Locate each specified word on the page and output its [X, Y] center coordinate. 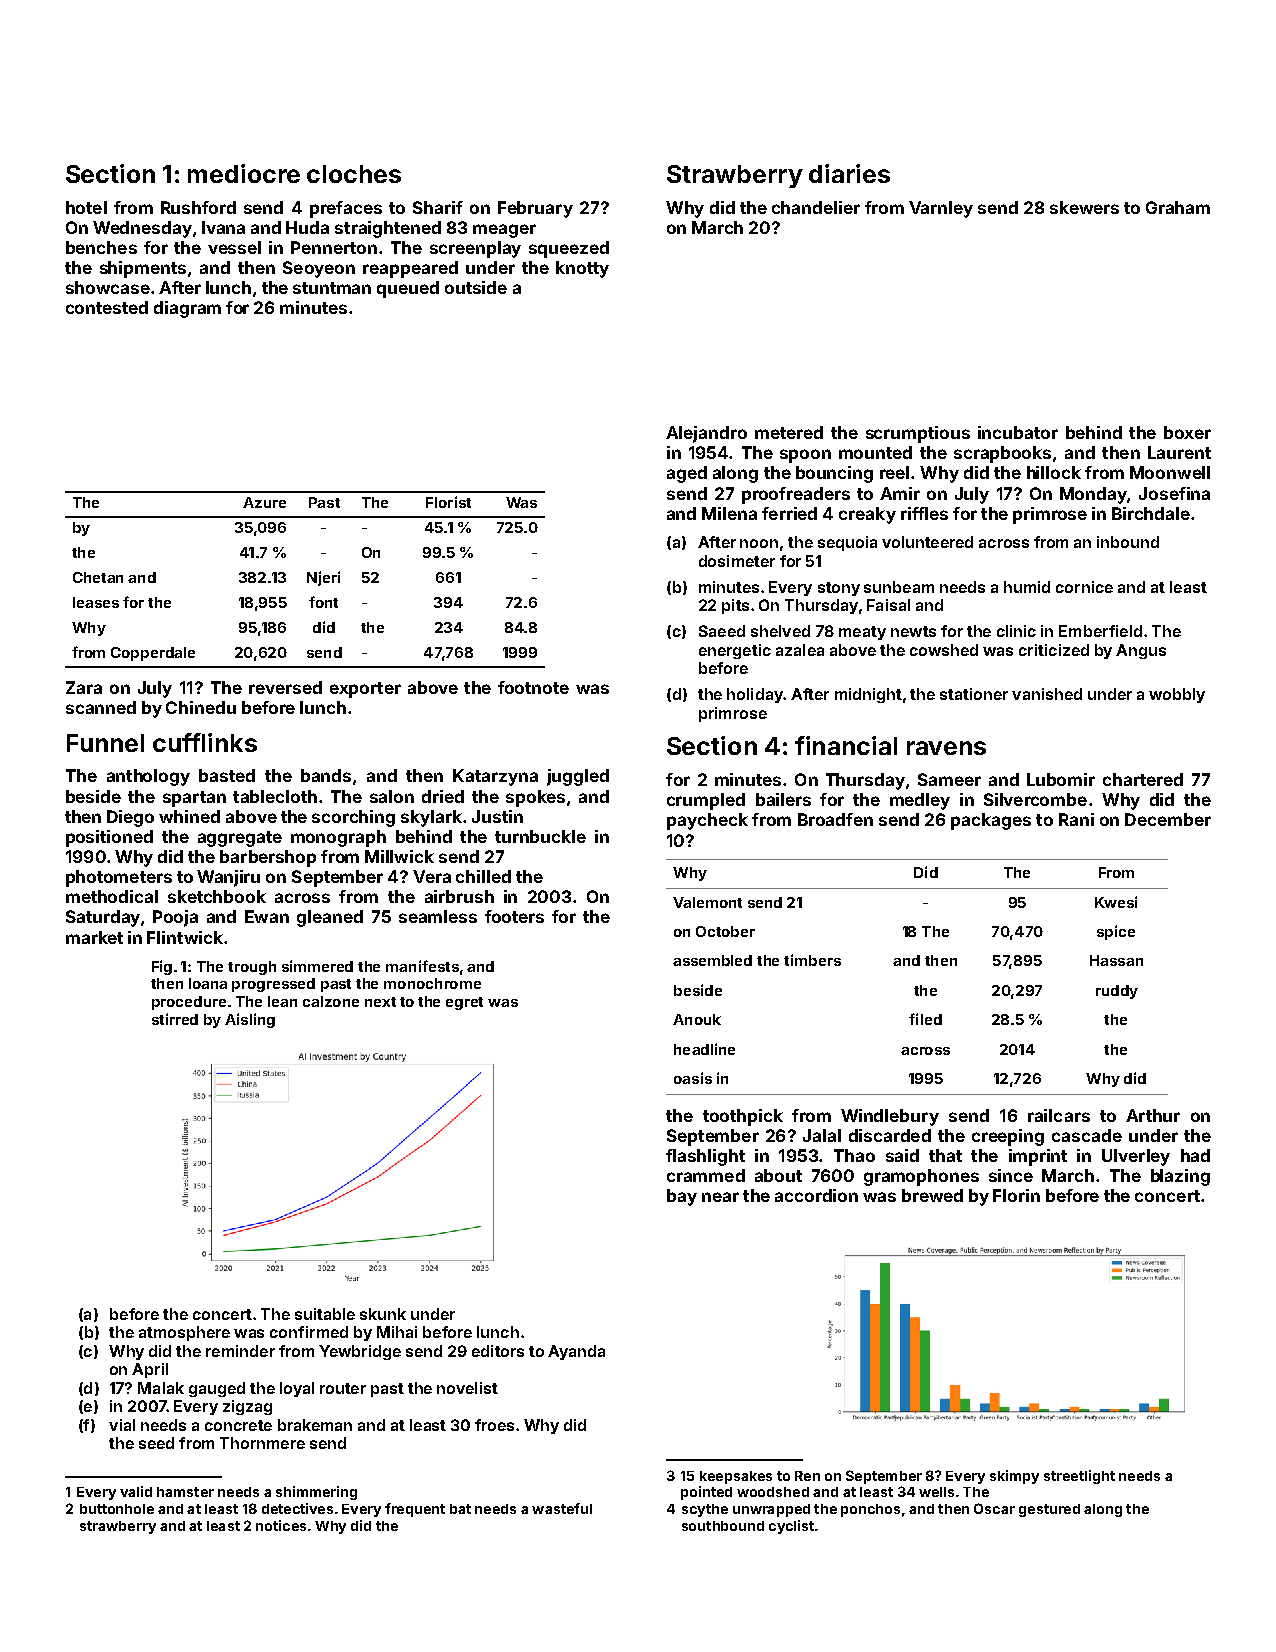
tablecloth [275, 796]
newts [913, 631]
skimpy [1014, 1477]
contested [107, 307]
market [94, 937]
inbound [1128, 542]
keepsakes [736, 1477]
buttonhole [117, 1509]
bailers [783, 799]
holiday [755, 695]
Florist [448, 502]
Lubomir [1061, 779]
